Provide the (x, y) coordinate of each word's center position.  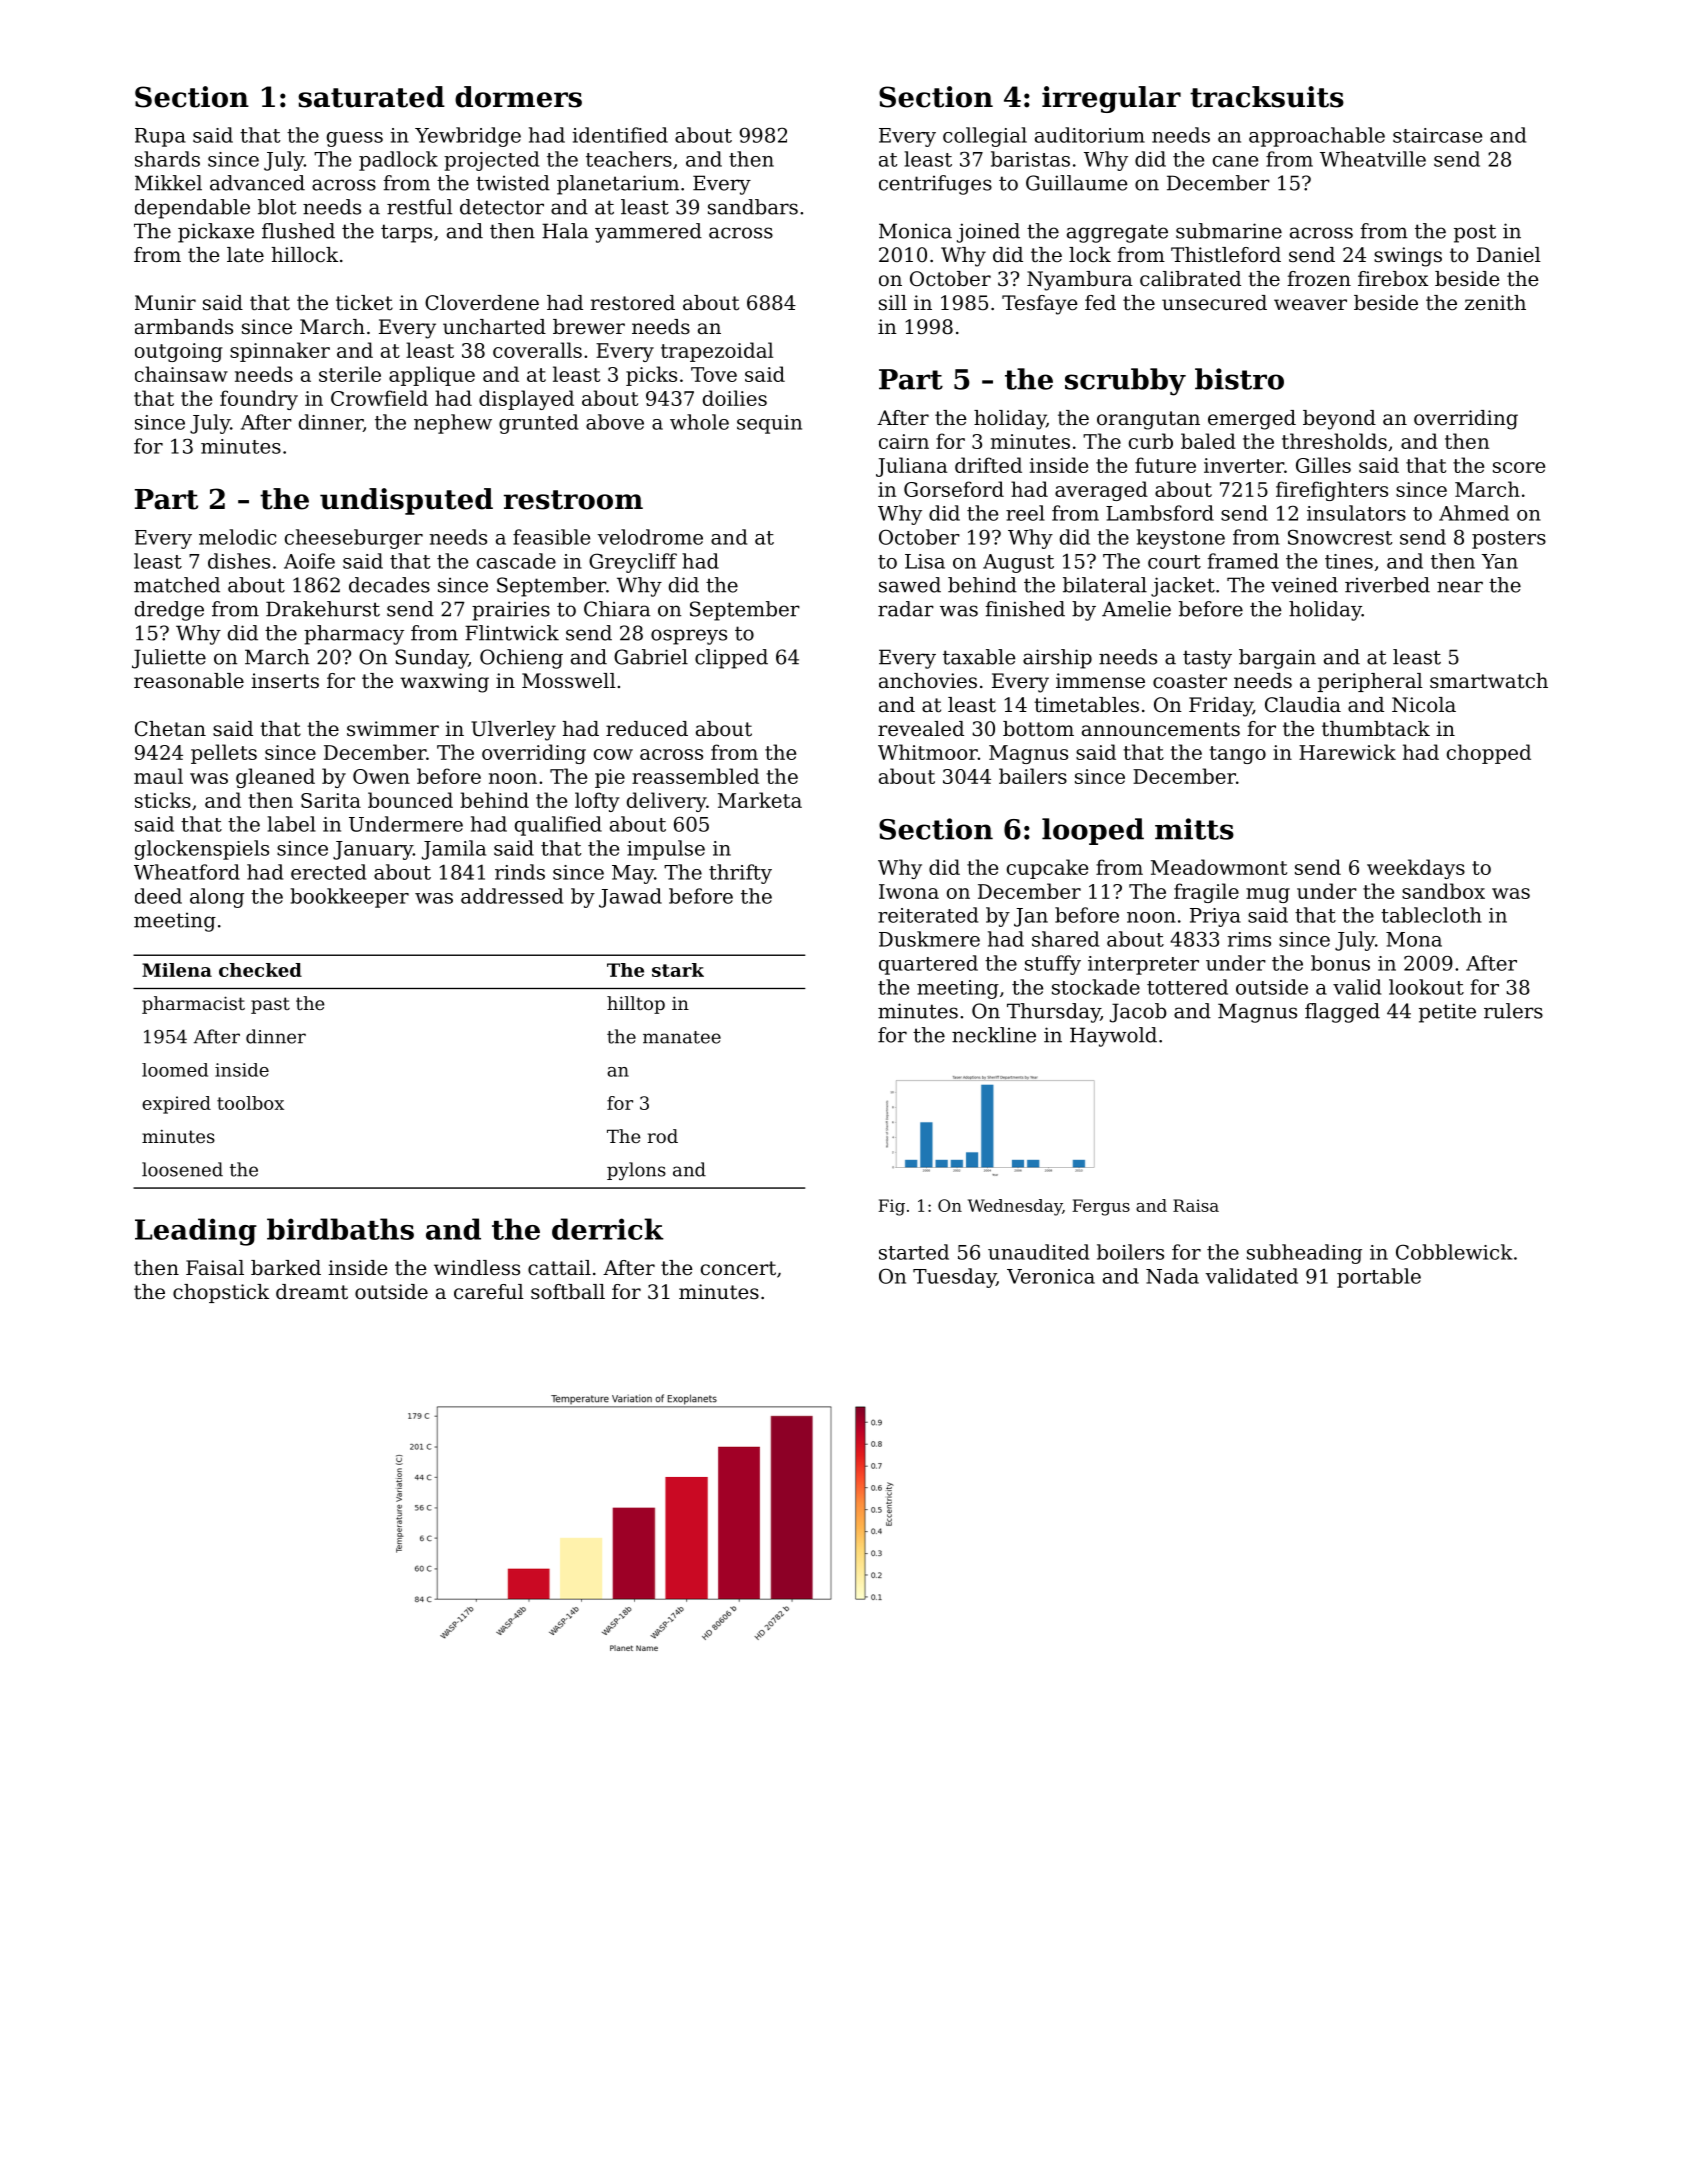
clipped (731, 659)
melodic (237, 537)
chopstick (221, 1293)
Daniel (1509, 255)
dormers (518, 97)
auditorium (1090, 135)
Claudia (1303, 705)
